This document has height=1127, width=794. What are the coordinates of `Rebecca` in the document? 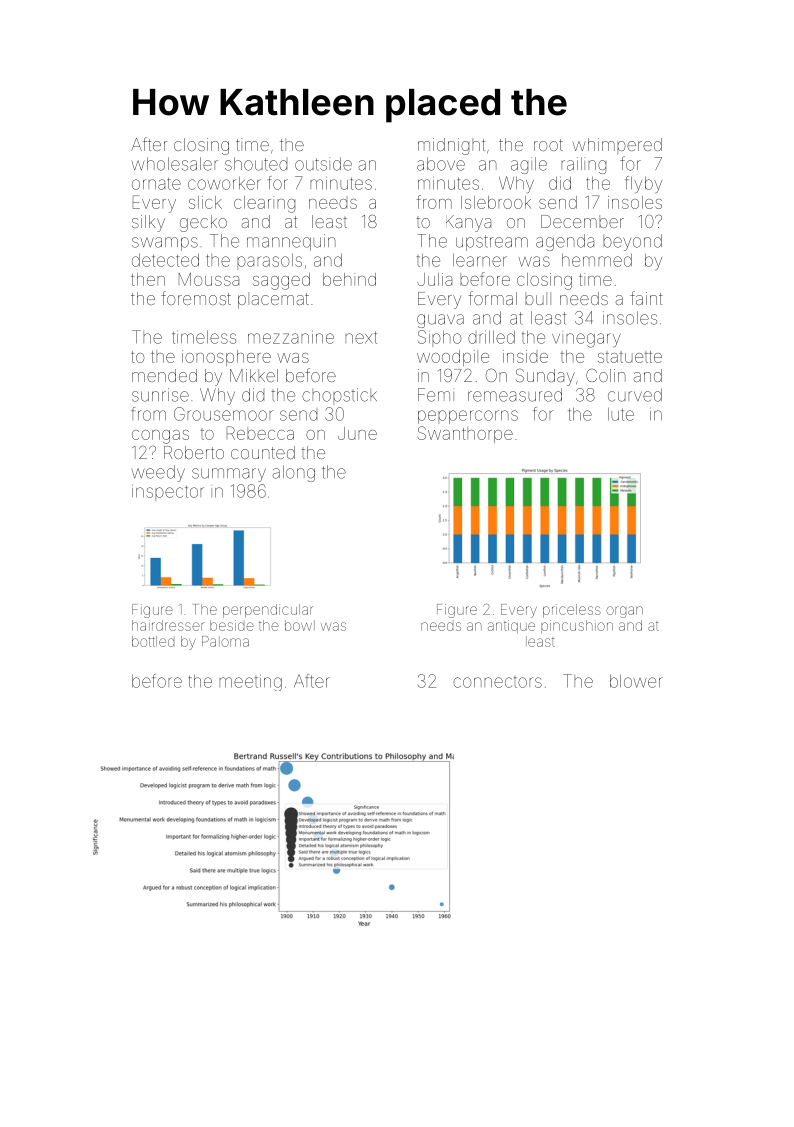 It's located at (260, 433).
